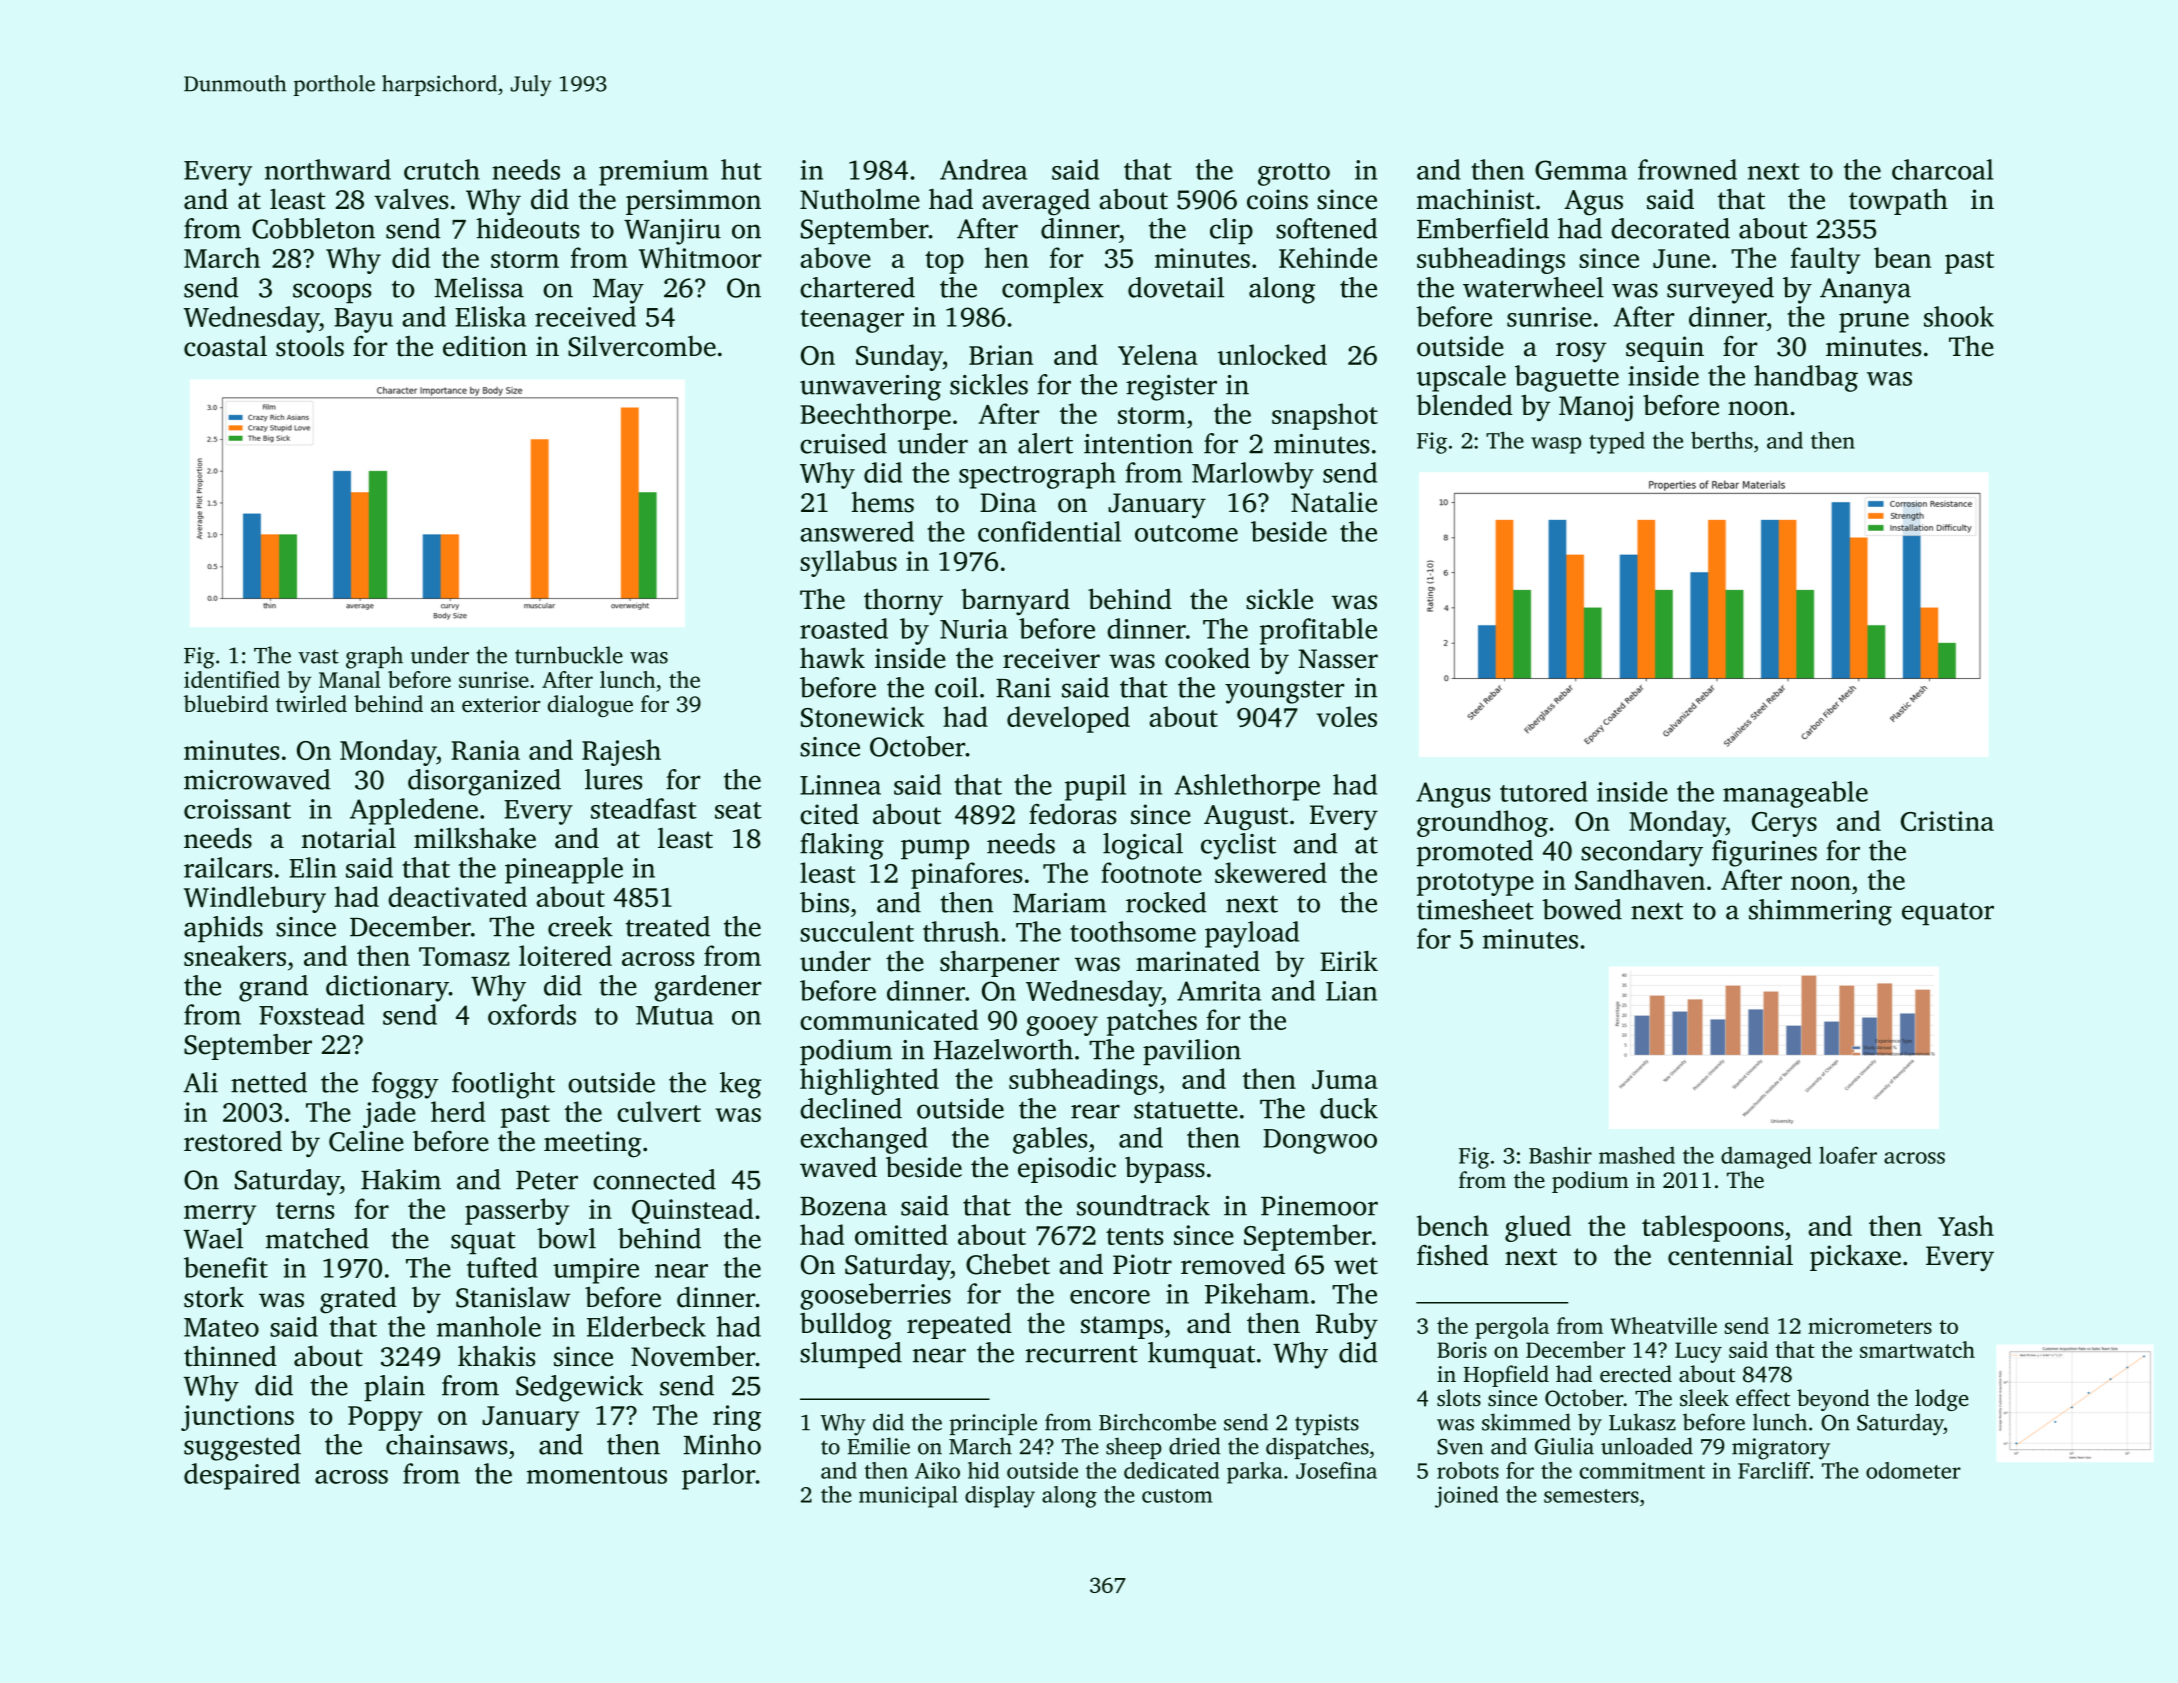  What do you see at coordinates (237, 1418) in the screenshot?
I see `junctions` at bounding box center [237, 1418].
